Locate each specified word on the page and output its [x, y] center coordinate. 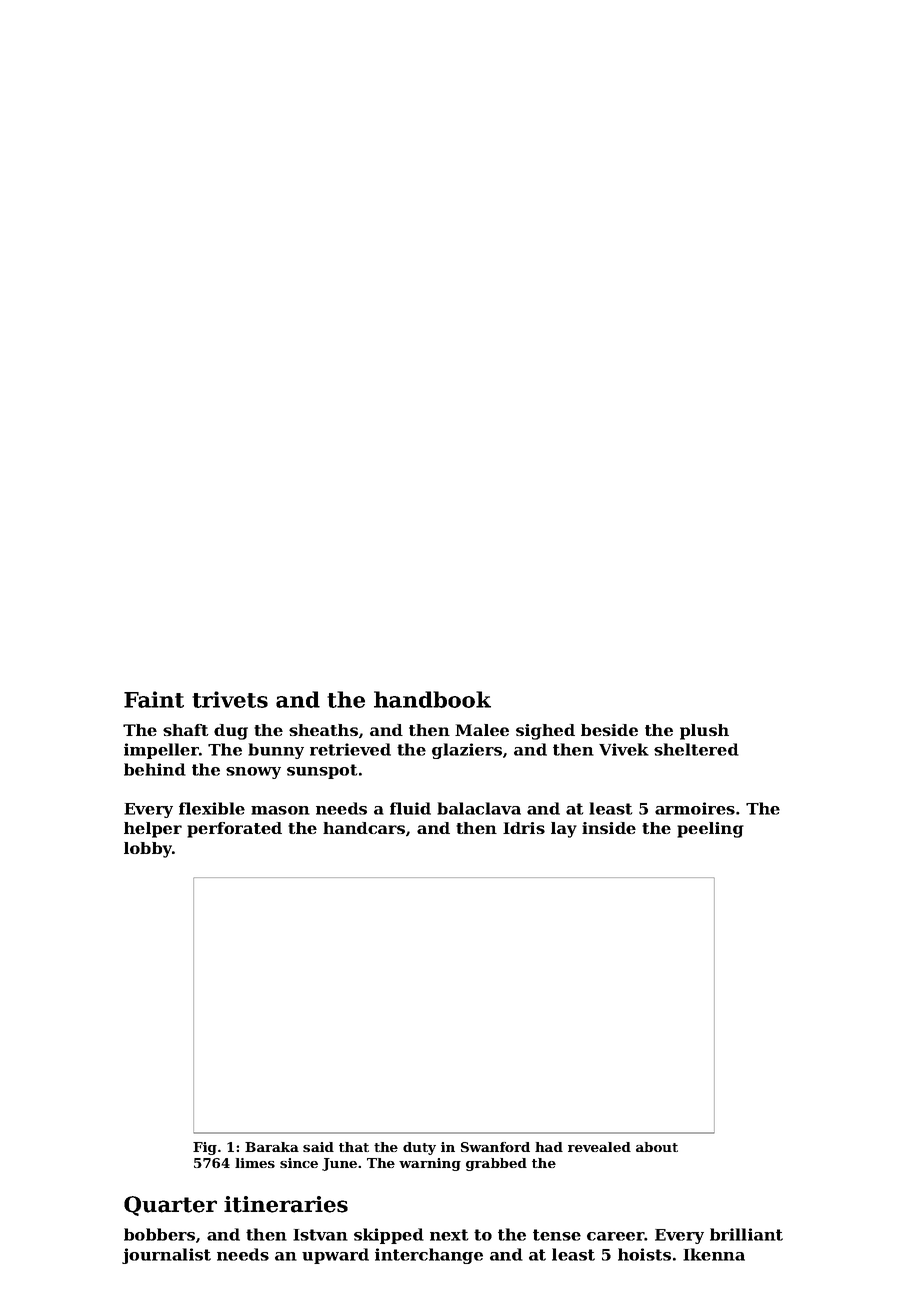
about [657, 1147]
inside [609, 828]
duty [419, 1148]
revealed [599, 1147]
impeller [161, 751]
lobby [148, 850]
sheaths [323, 730]
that [354, 1147]
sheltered [696, 749]
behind [155, 769]
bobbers [159, 1234]
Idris [524, 828]
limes [255, 1163]
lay [564, 830]
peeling [710, 830]
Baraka [272, 1147]
